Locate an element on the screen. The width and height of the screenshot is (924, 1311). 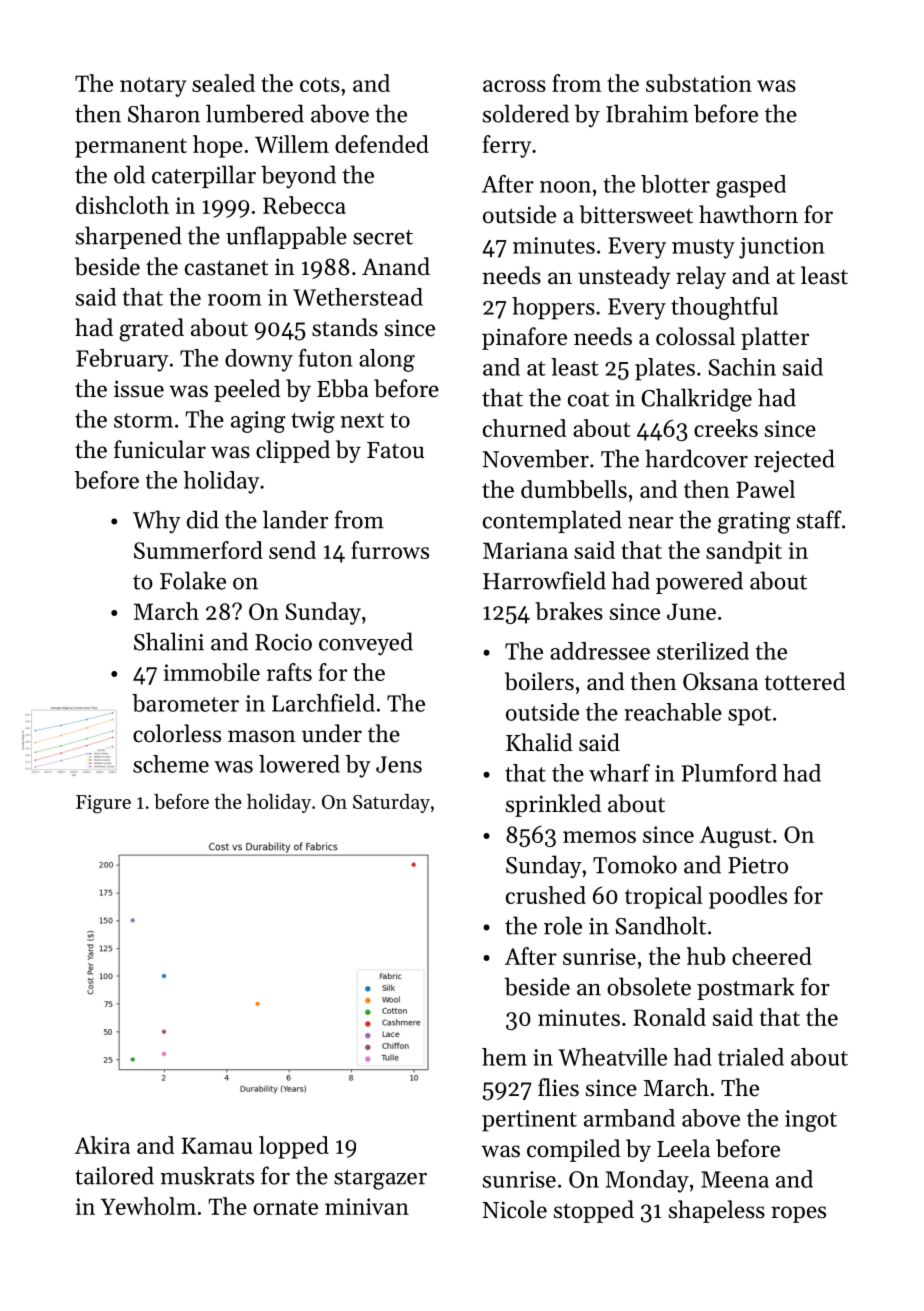
Jens is located at coordinates (399, 764).
